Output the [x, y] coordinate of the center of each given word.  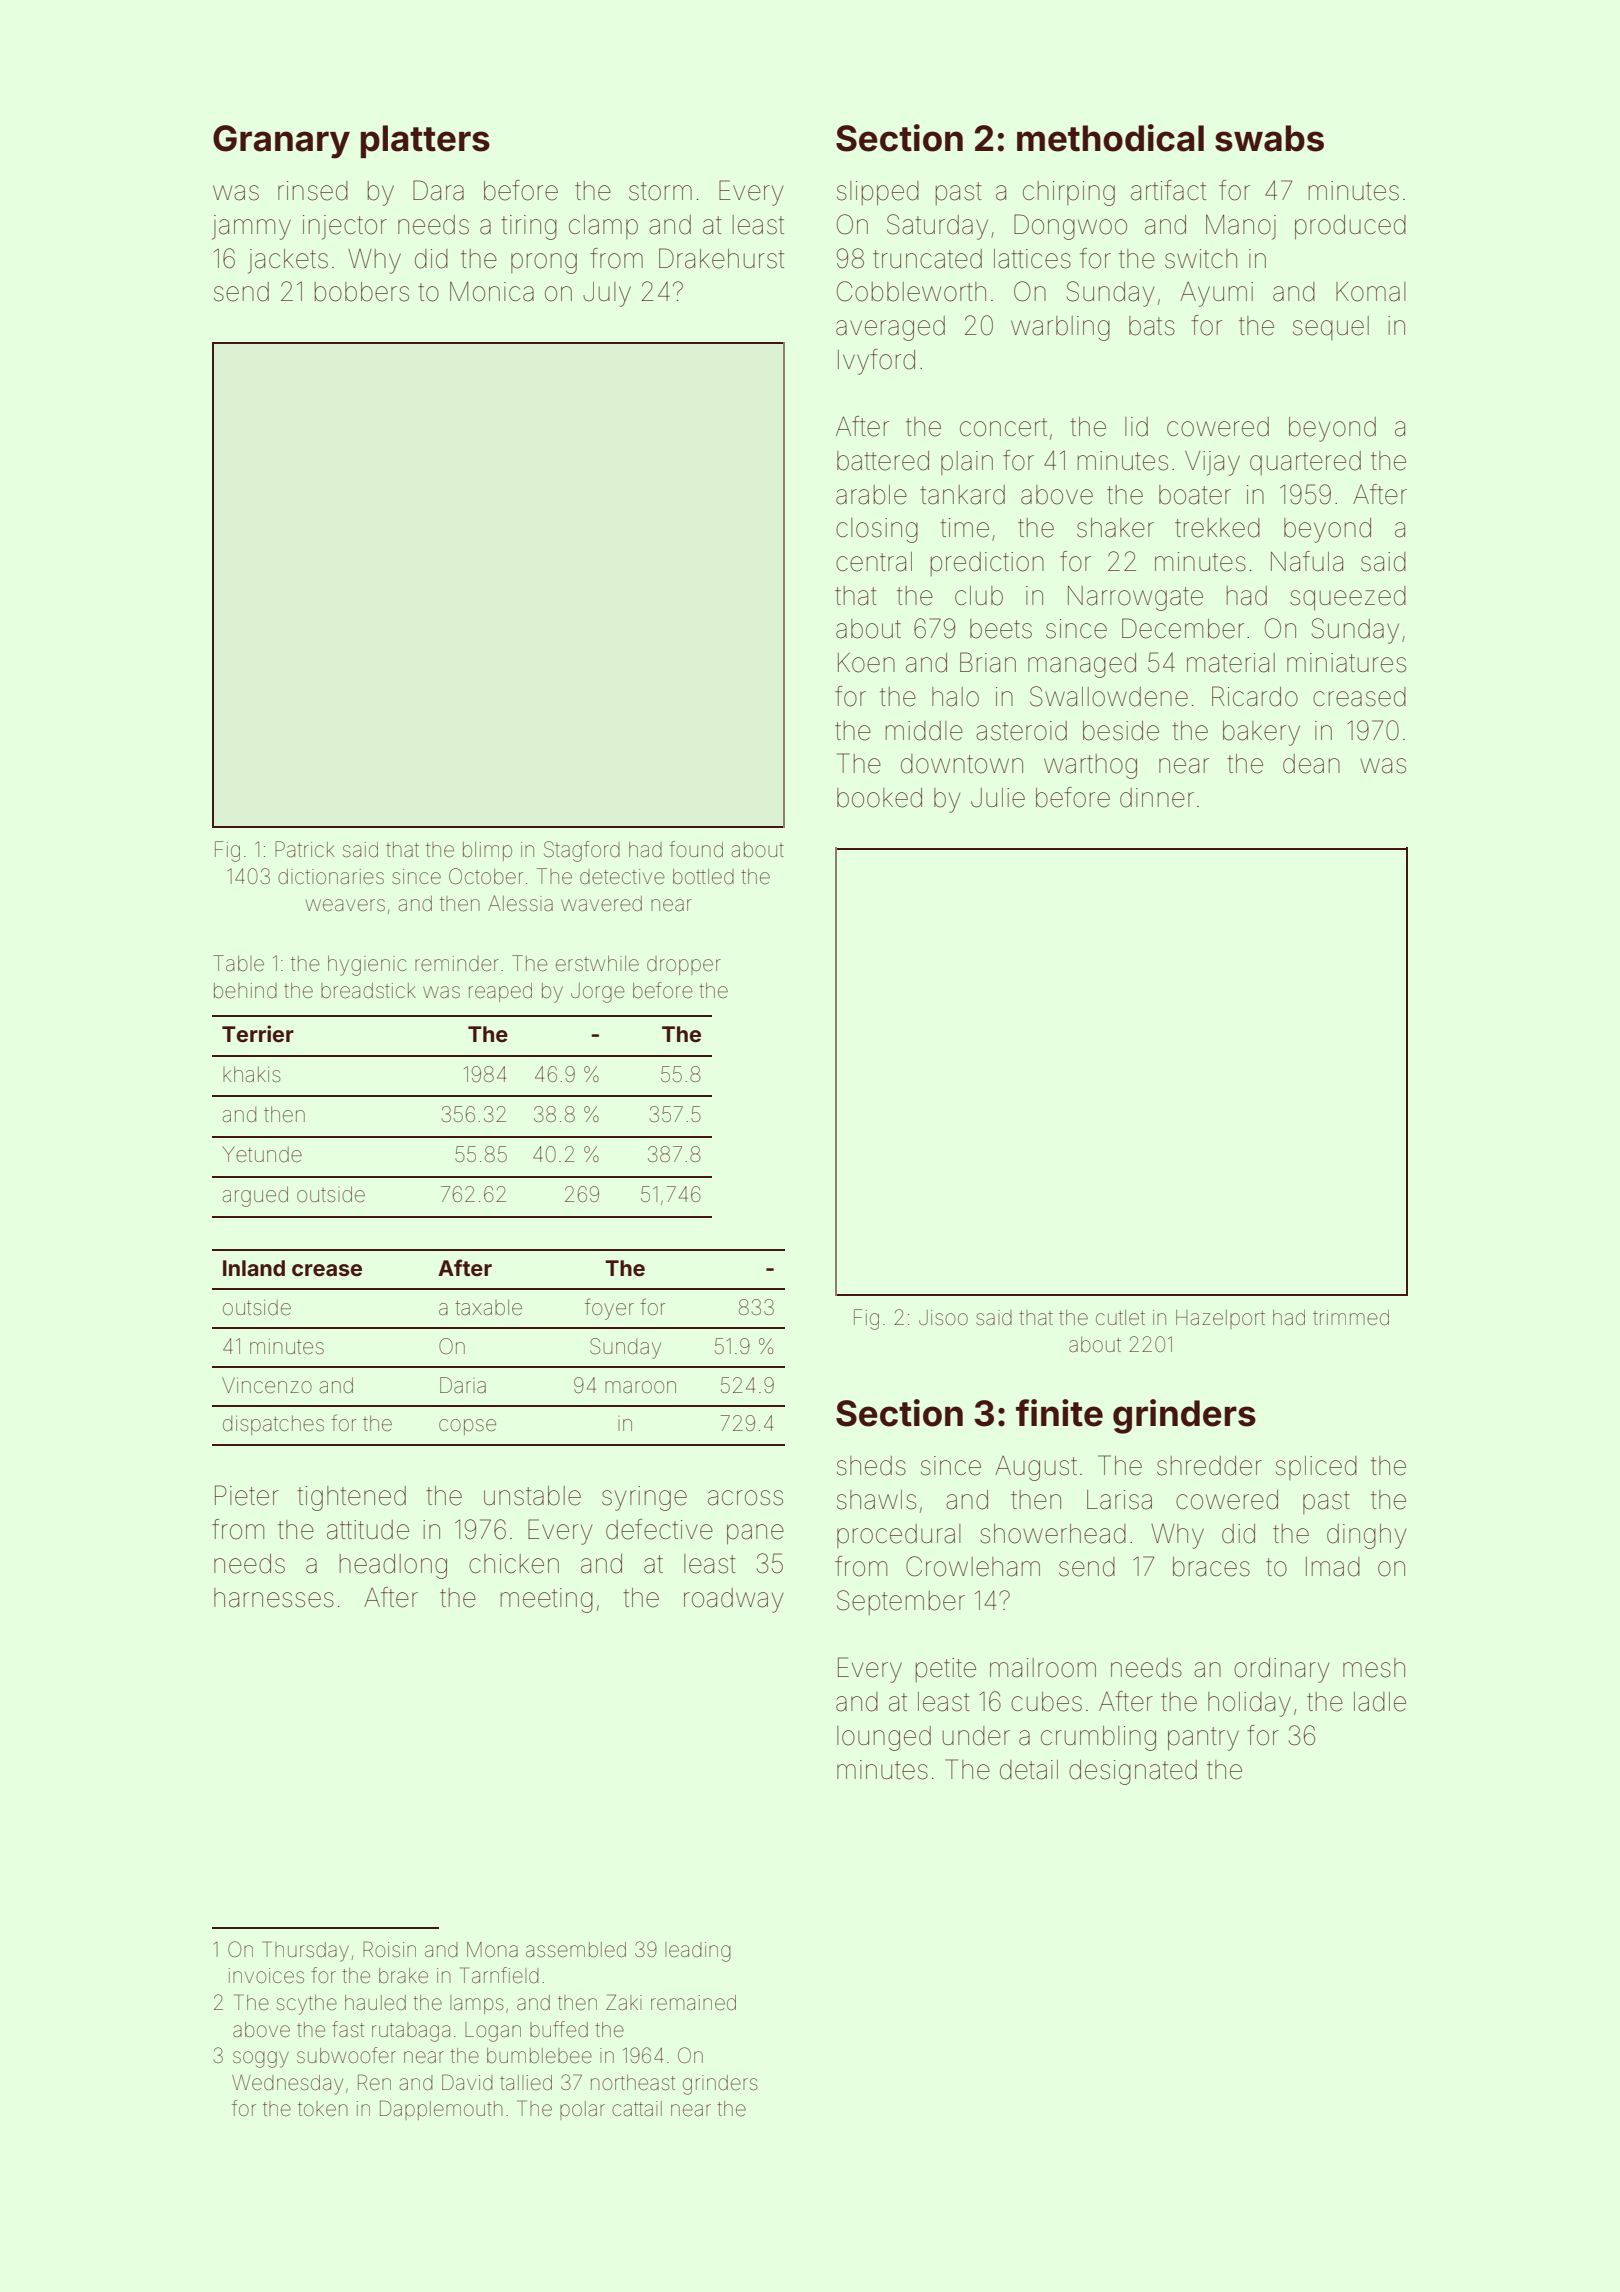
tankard [962, 495]
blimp [487, 851]
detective [622, 877]
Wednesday [287, 2085]
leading [698, 1952]
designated [1133, 1772]
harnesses [274, 1598]
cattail [637, 2108]
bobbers [362, 292]
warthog [1090, 766]
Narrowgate [1135, 598]
